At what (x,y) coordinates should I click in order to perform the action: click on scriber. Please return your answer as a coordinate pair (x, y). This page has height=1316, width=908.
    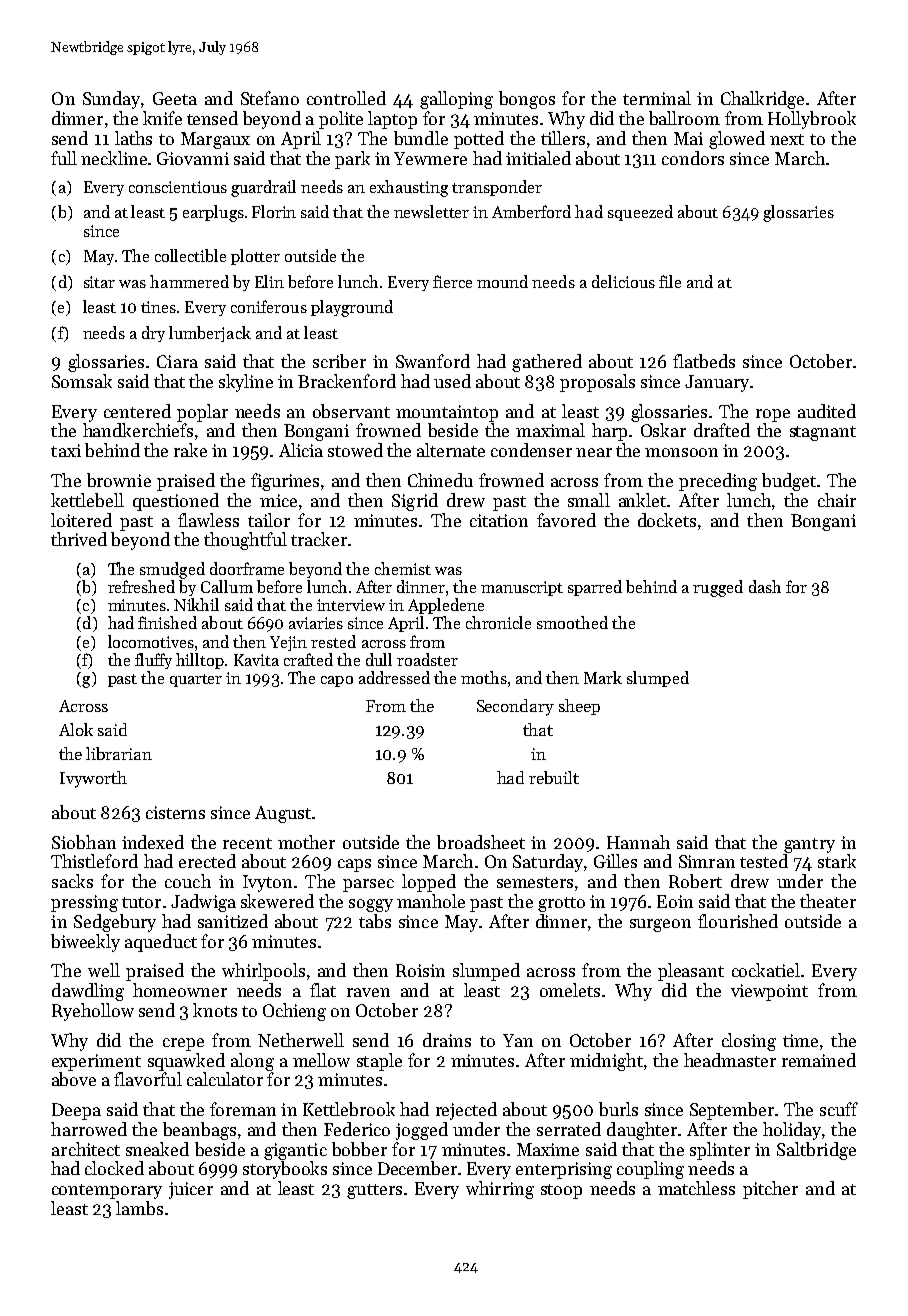
    Looking at the image, I should click on (339, 361).
